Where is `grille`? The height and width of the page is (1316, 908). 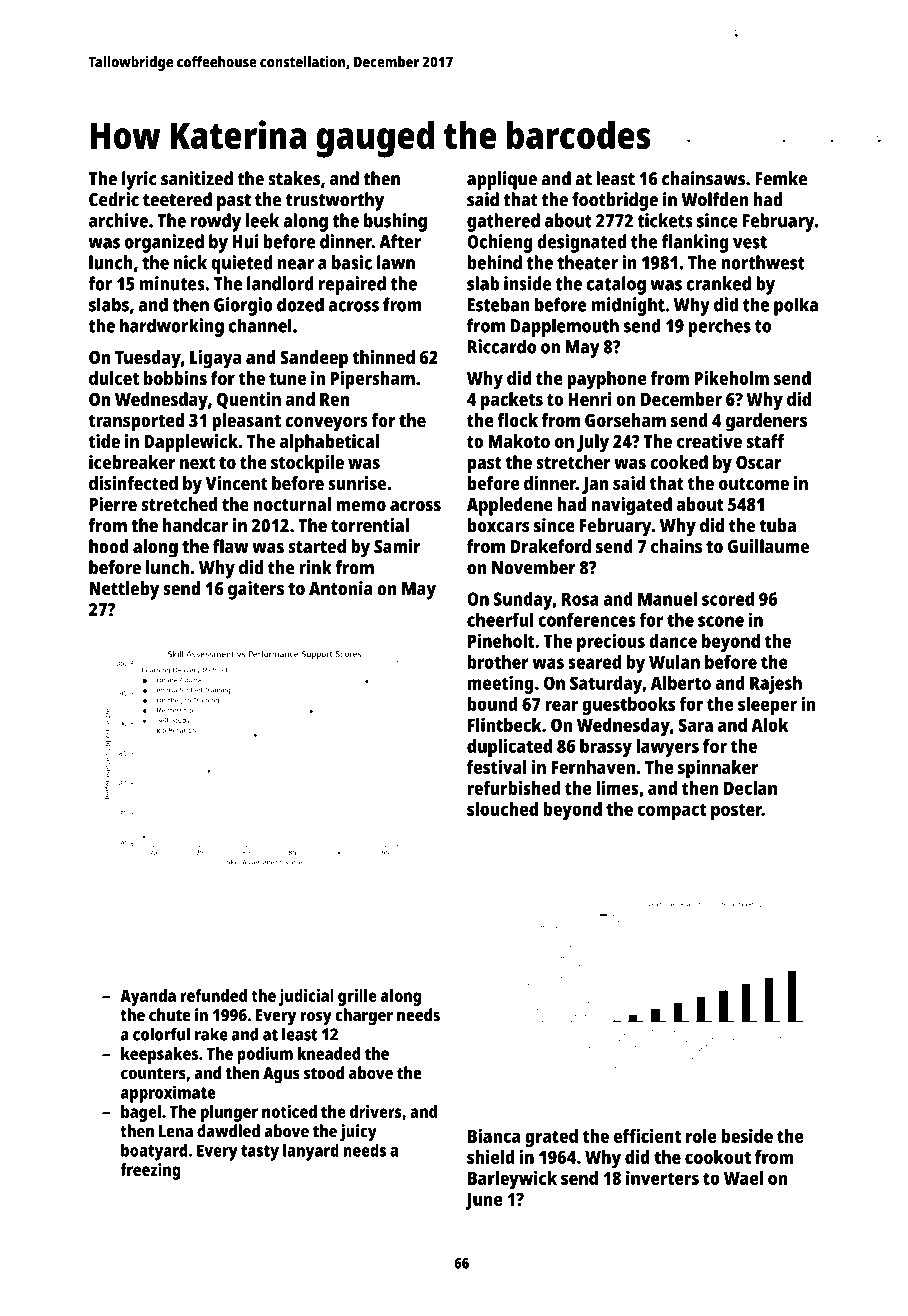
grille is located at coordinates (357, 997).
